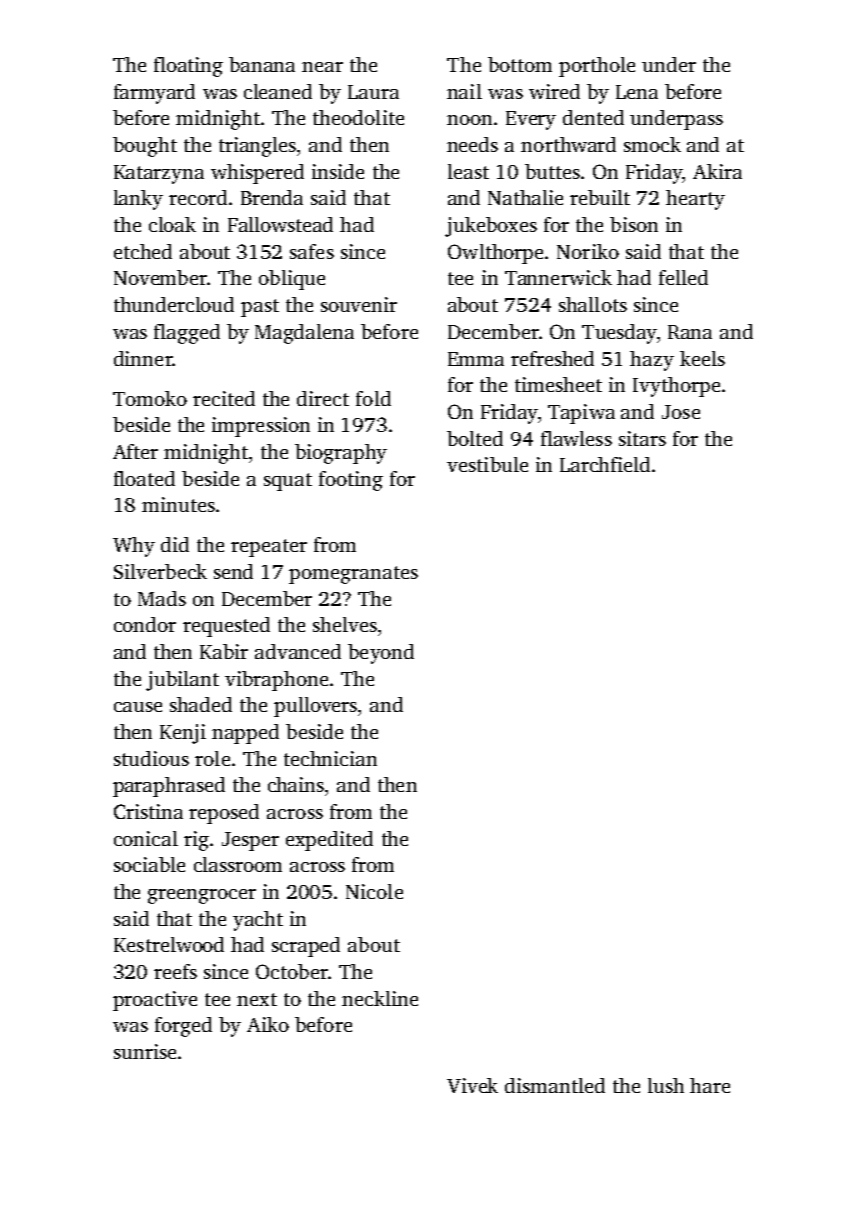  What do you see at coordinates (145, 1051) in the screenshot?
I see `sunrise` at bounding box center [145, 1051].
